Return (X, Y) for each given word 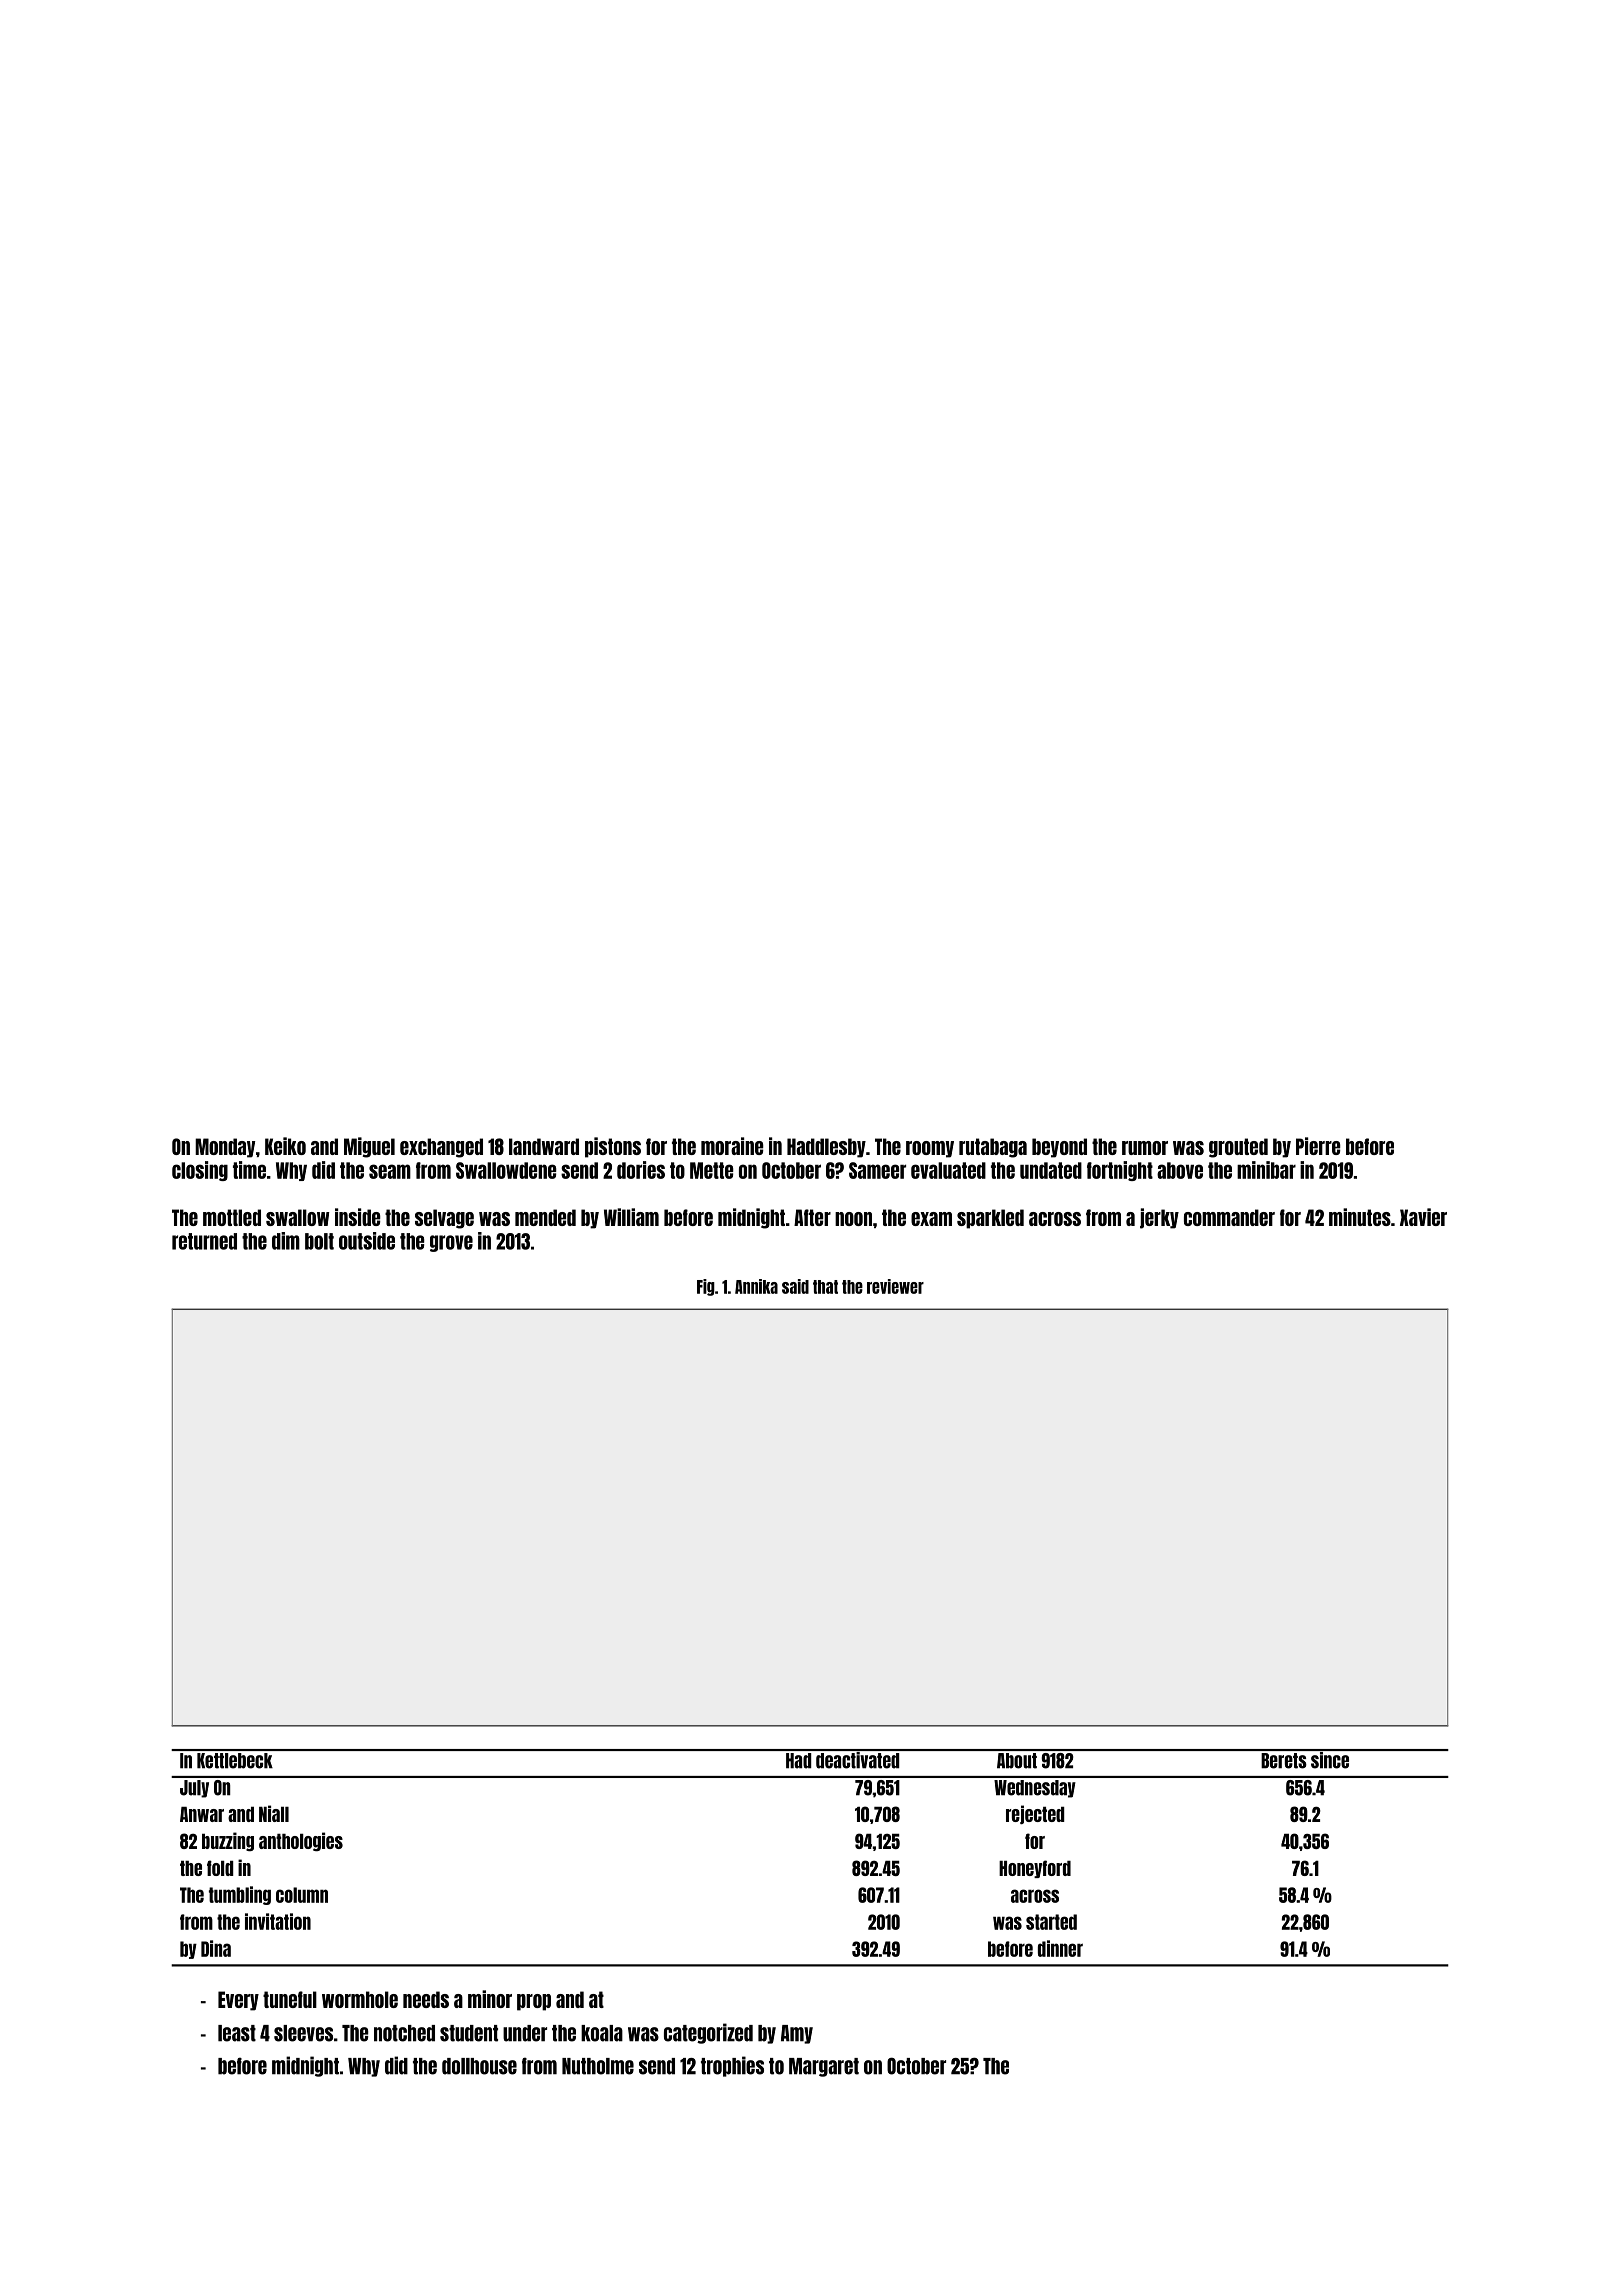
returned (204, 1241)
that (825, 1287)
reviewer (895, 1286)
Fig (706, 1287)
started (1051, 1922)
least (237, 2033)
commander (1229, 1217)
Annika (756, 1286)
